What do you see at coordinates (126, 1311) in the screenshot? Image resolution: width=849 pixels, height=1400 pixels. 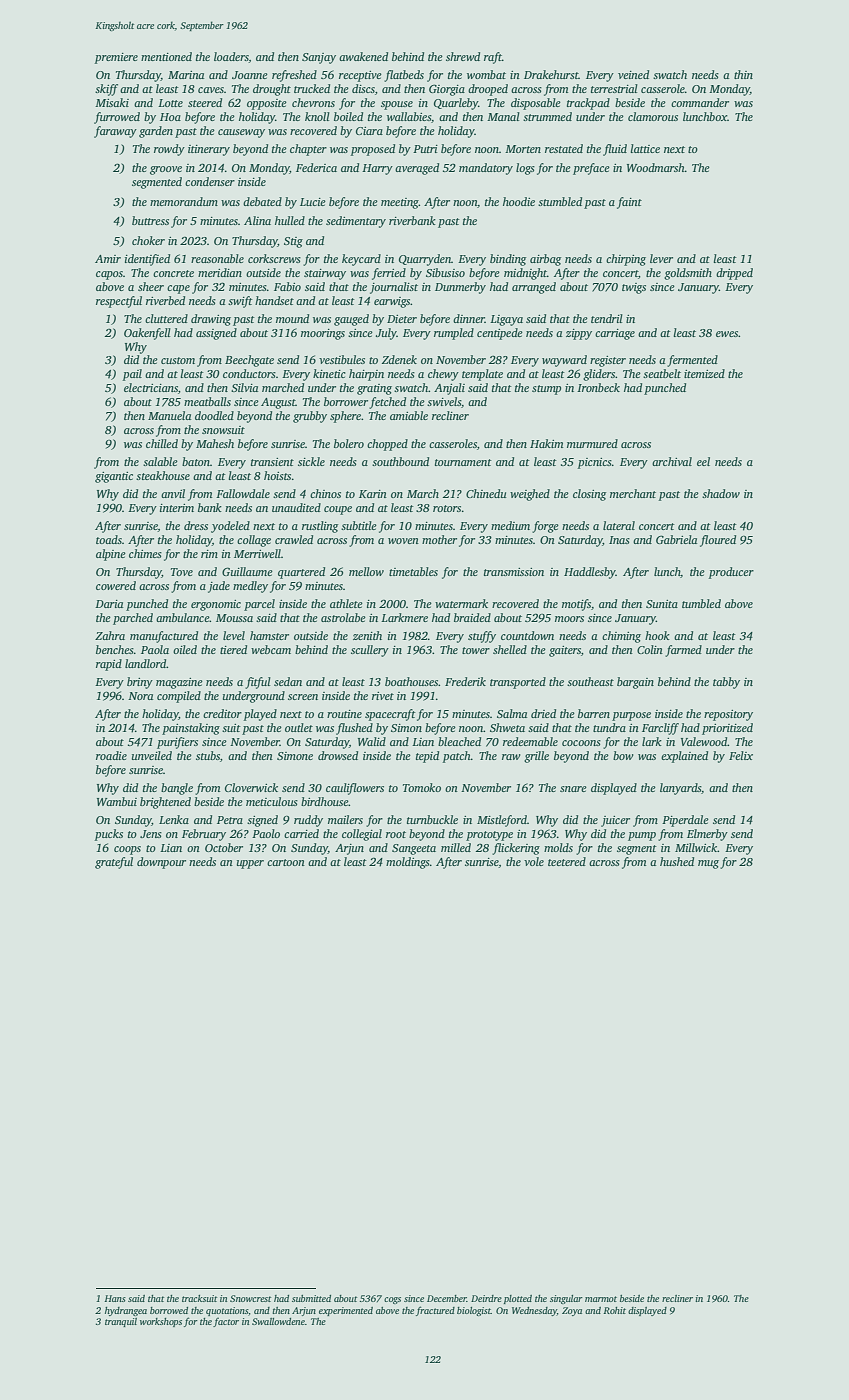 I see `hydrangea` at bounding box center [126, 1311].
